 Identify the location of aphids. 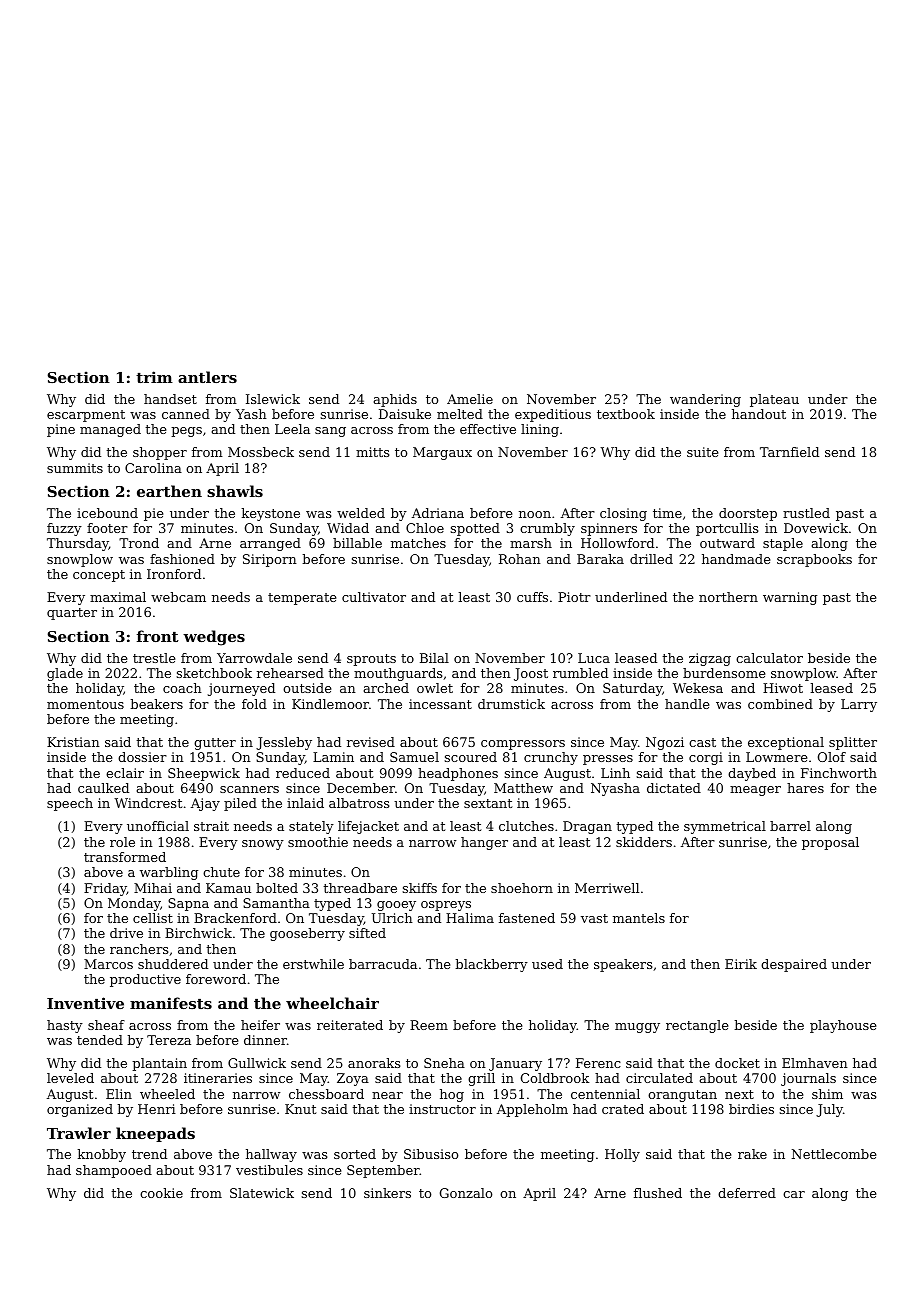
(395, 400).
